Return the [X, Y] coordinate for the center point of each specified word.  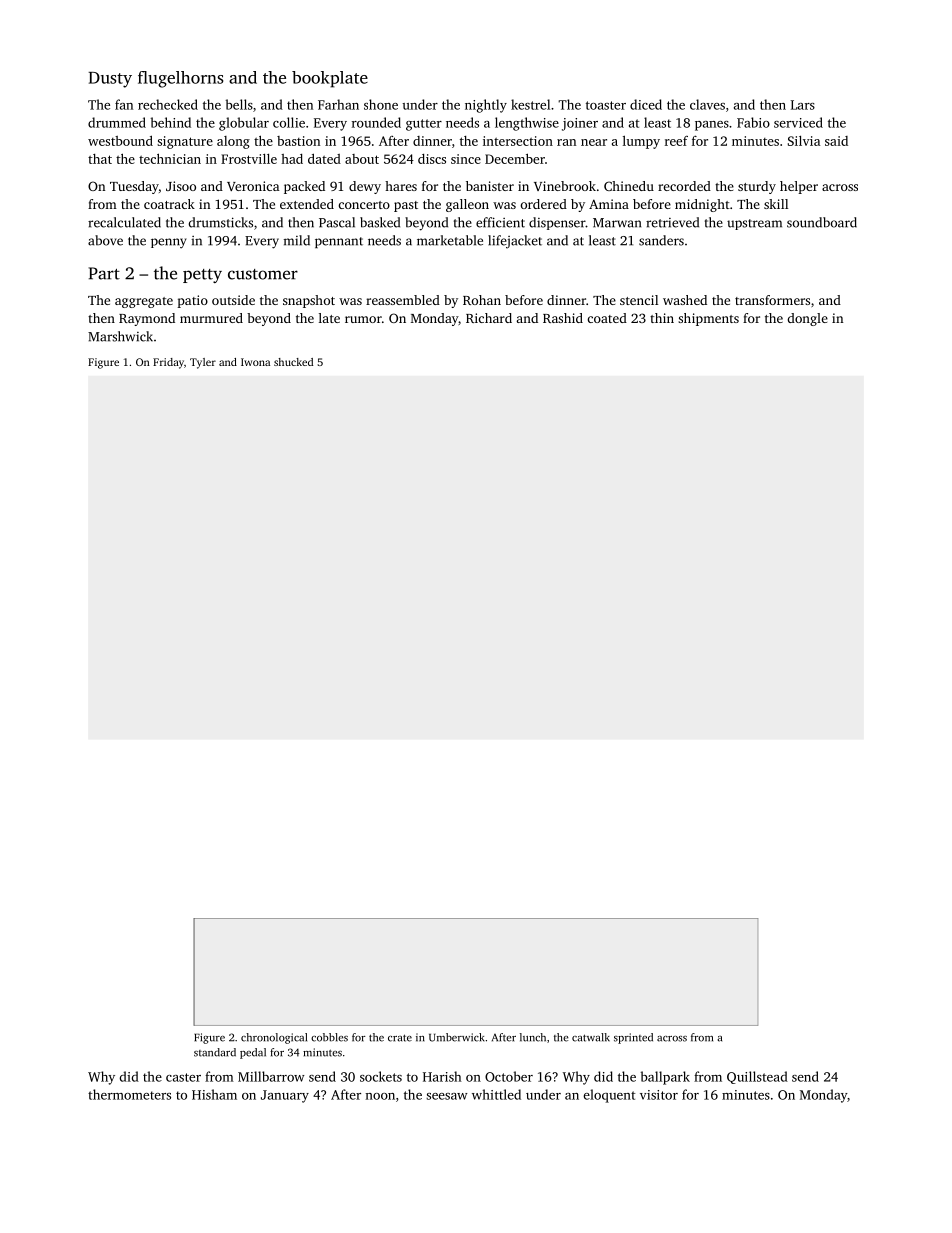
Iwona [255, 362]
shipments [708, 319]
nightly [486, 106]
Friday [168, 363]
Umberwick [456, 1037]
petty [202, 276]
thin [662, 318]
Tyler [203, 363]
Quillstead [757, 1077]
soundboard [822, 222]
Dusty [110, 80]
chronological [274, 1038]
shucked [293, 362]
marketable [450, 240]
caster [183, 1077]
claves [707, 104]
